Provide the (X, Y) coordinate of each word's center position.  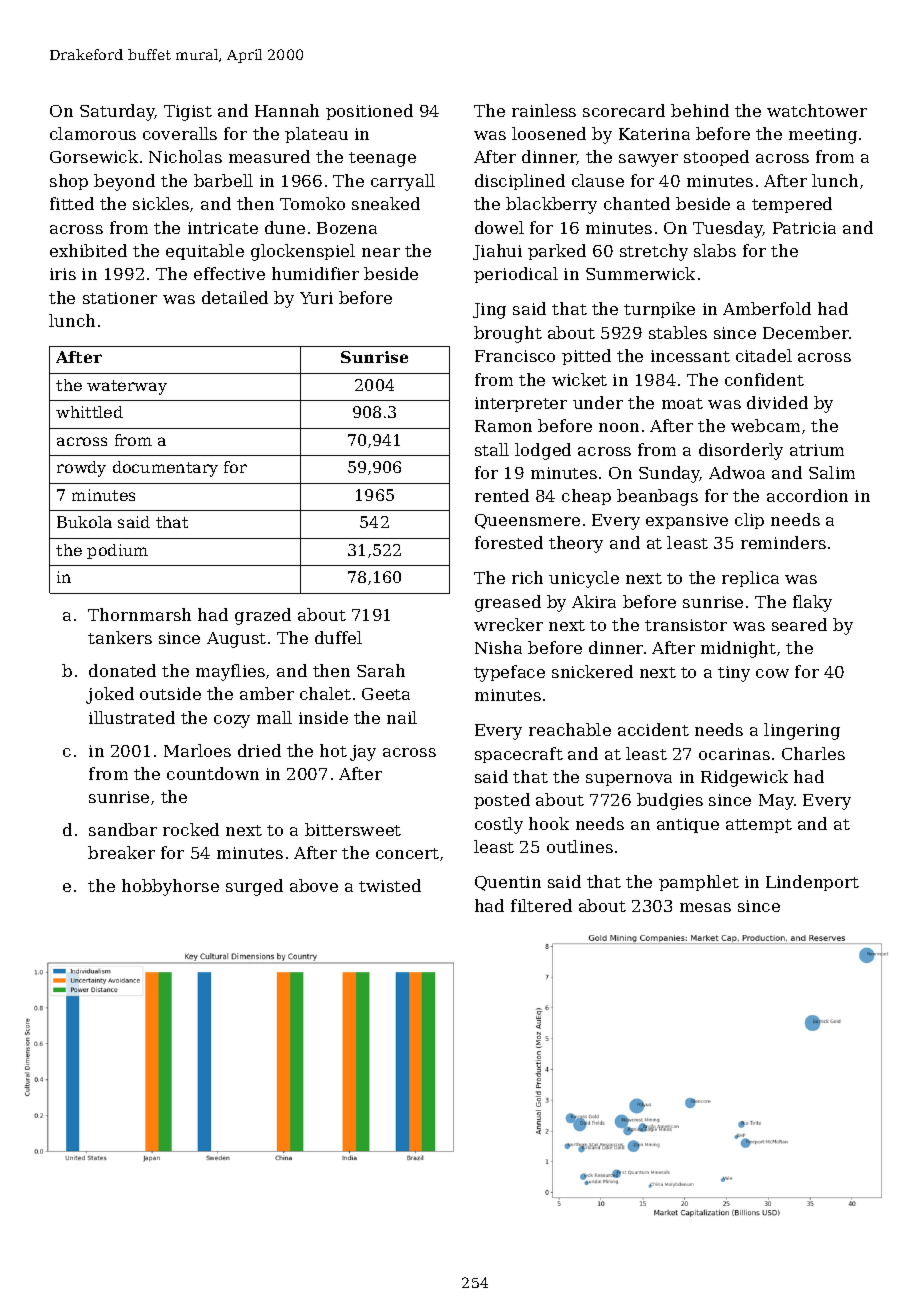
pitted (586, 357)
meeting (823, 136)
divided (777, 402)
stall (492, 449)
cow (772, 673)
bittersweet (353, 829)
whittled (89, 412)
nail (402, 717)
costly (499, 825)
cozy (232, 721)
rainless (544, 110)
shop (69, 182)
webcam (765, 425)
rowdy (81, 469)
